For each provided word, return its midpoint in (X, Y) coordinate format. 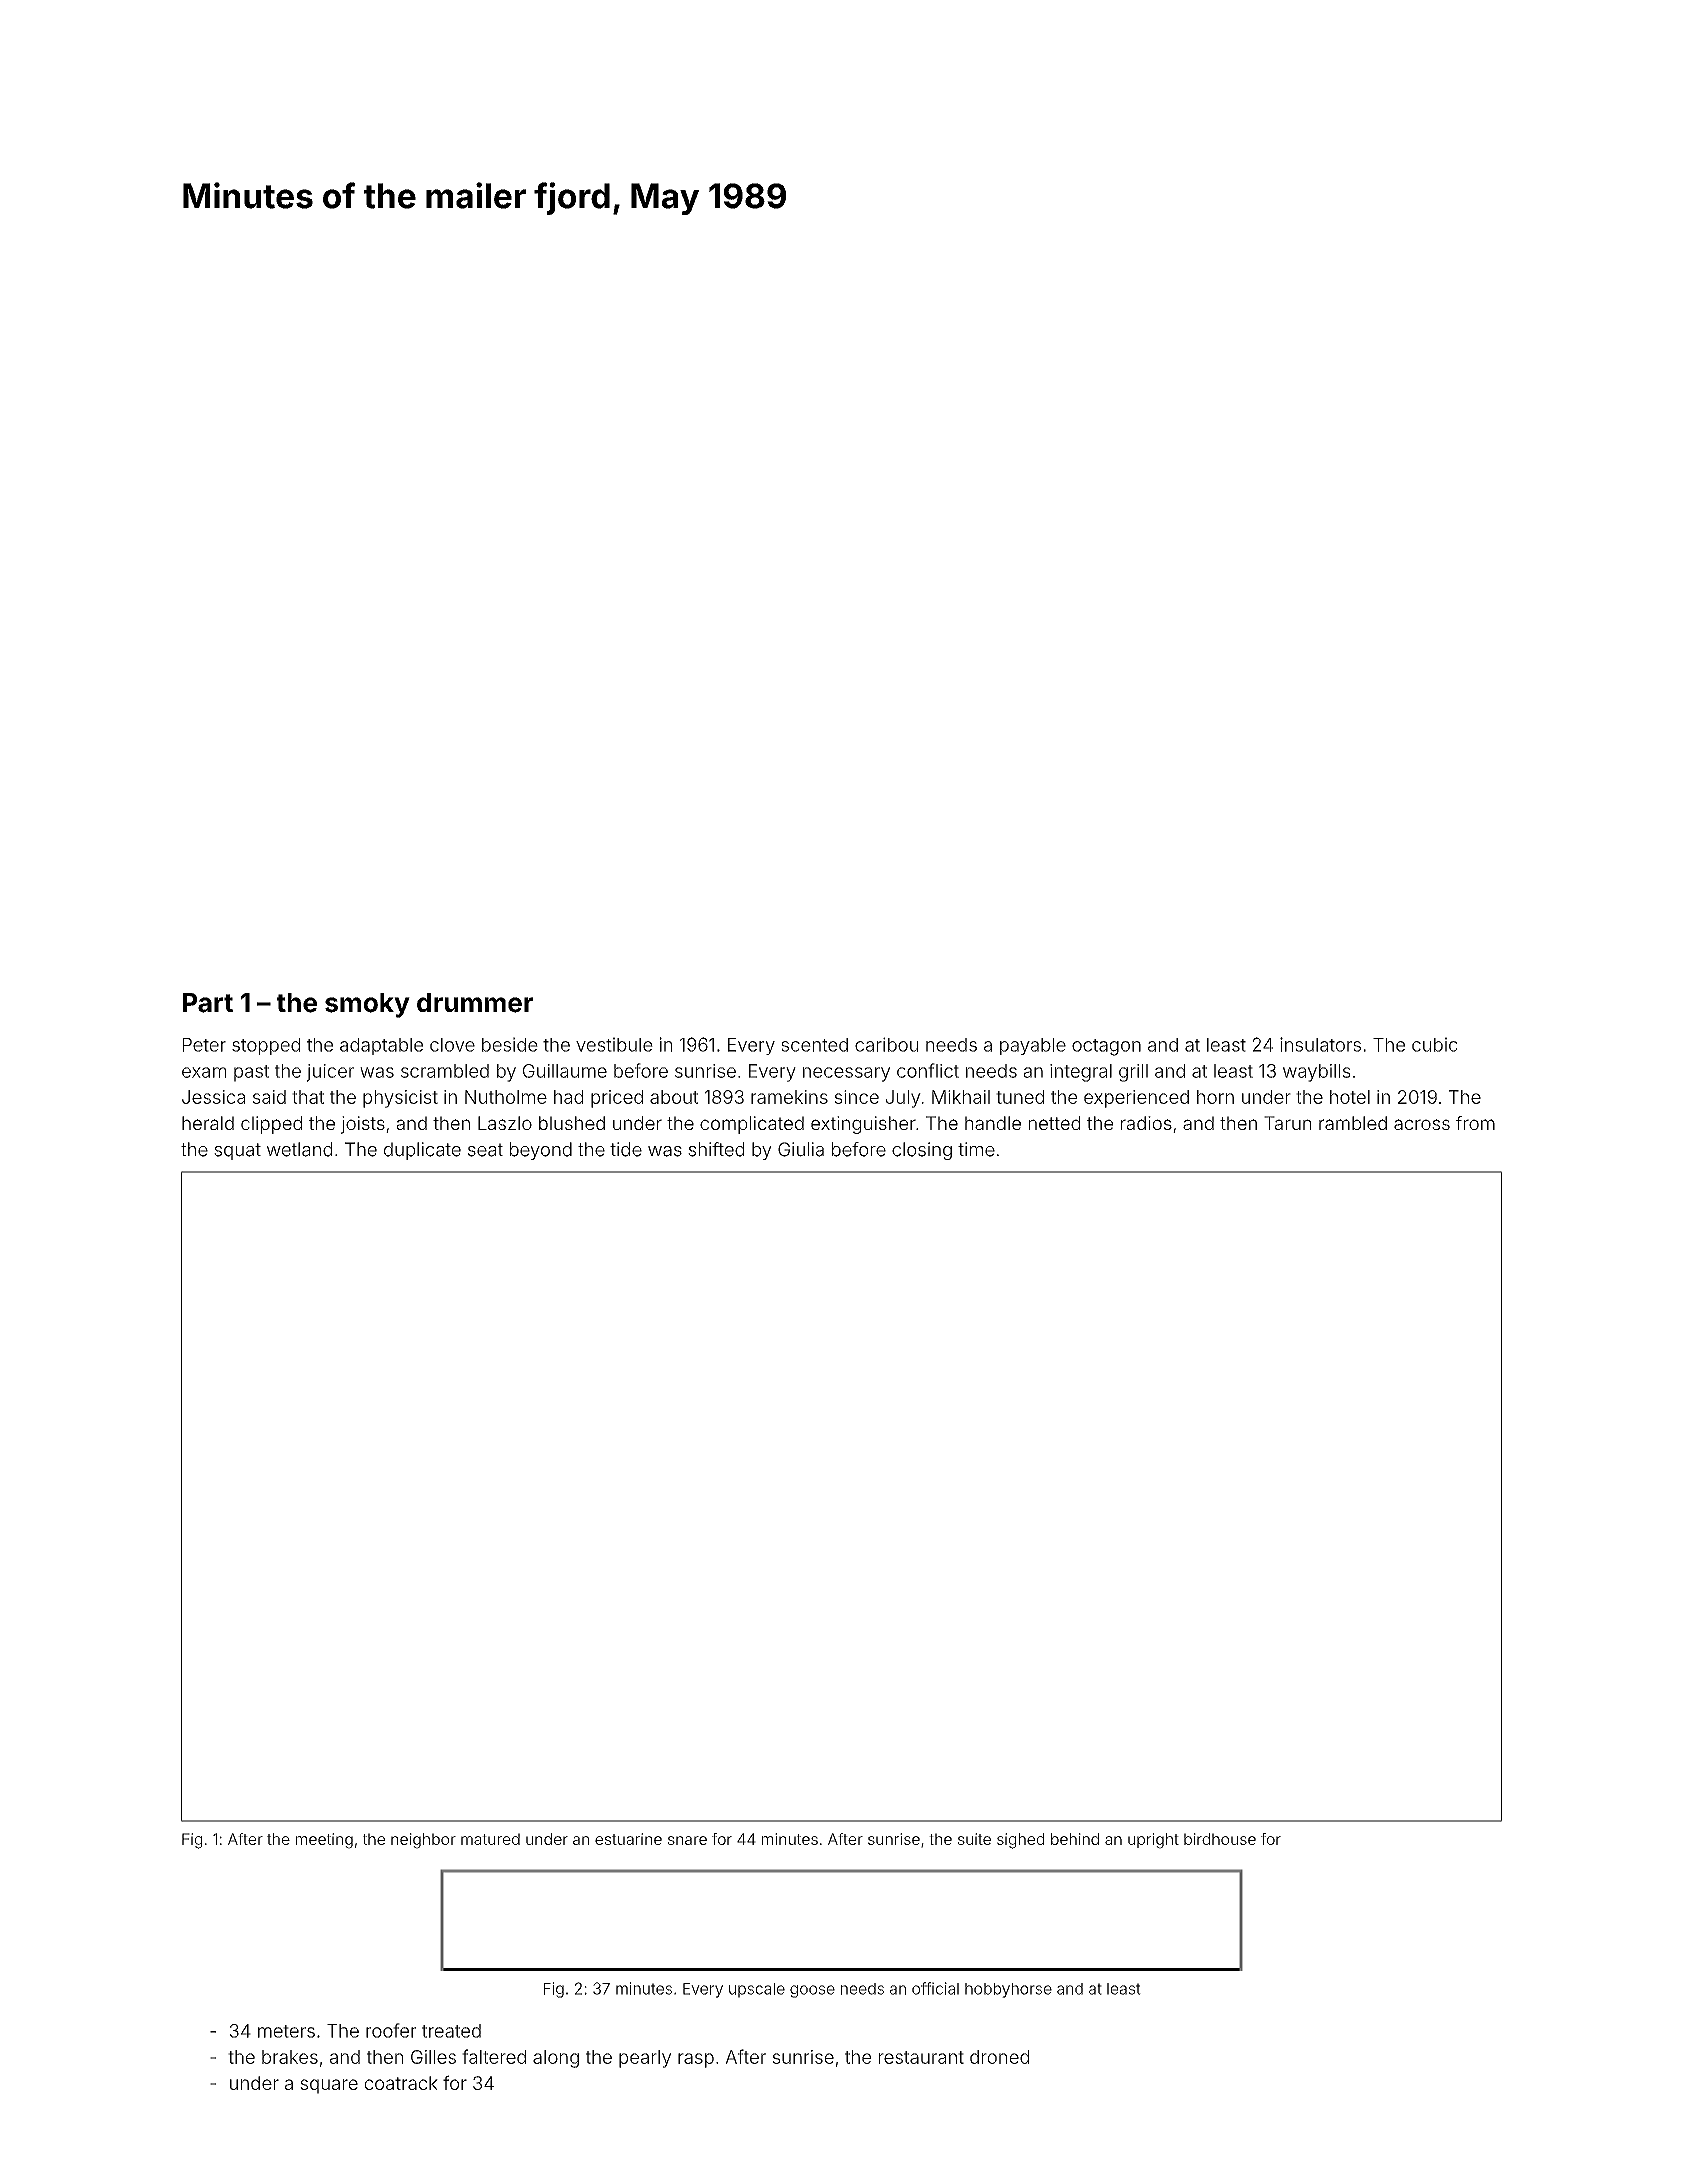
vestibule (614, 1044)
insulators (1320, 1044)
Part (208, 1003)
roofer (391, 2030)
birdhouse (1220, 1839)
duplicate (422, 1151)
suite (974, 1839)
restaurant (921, 2057)
